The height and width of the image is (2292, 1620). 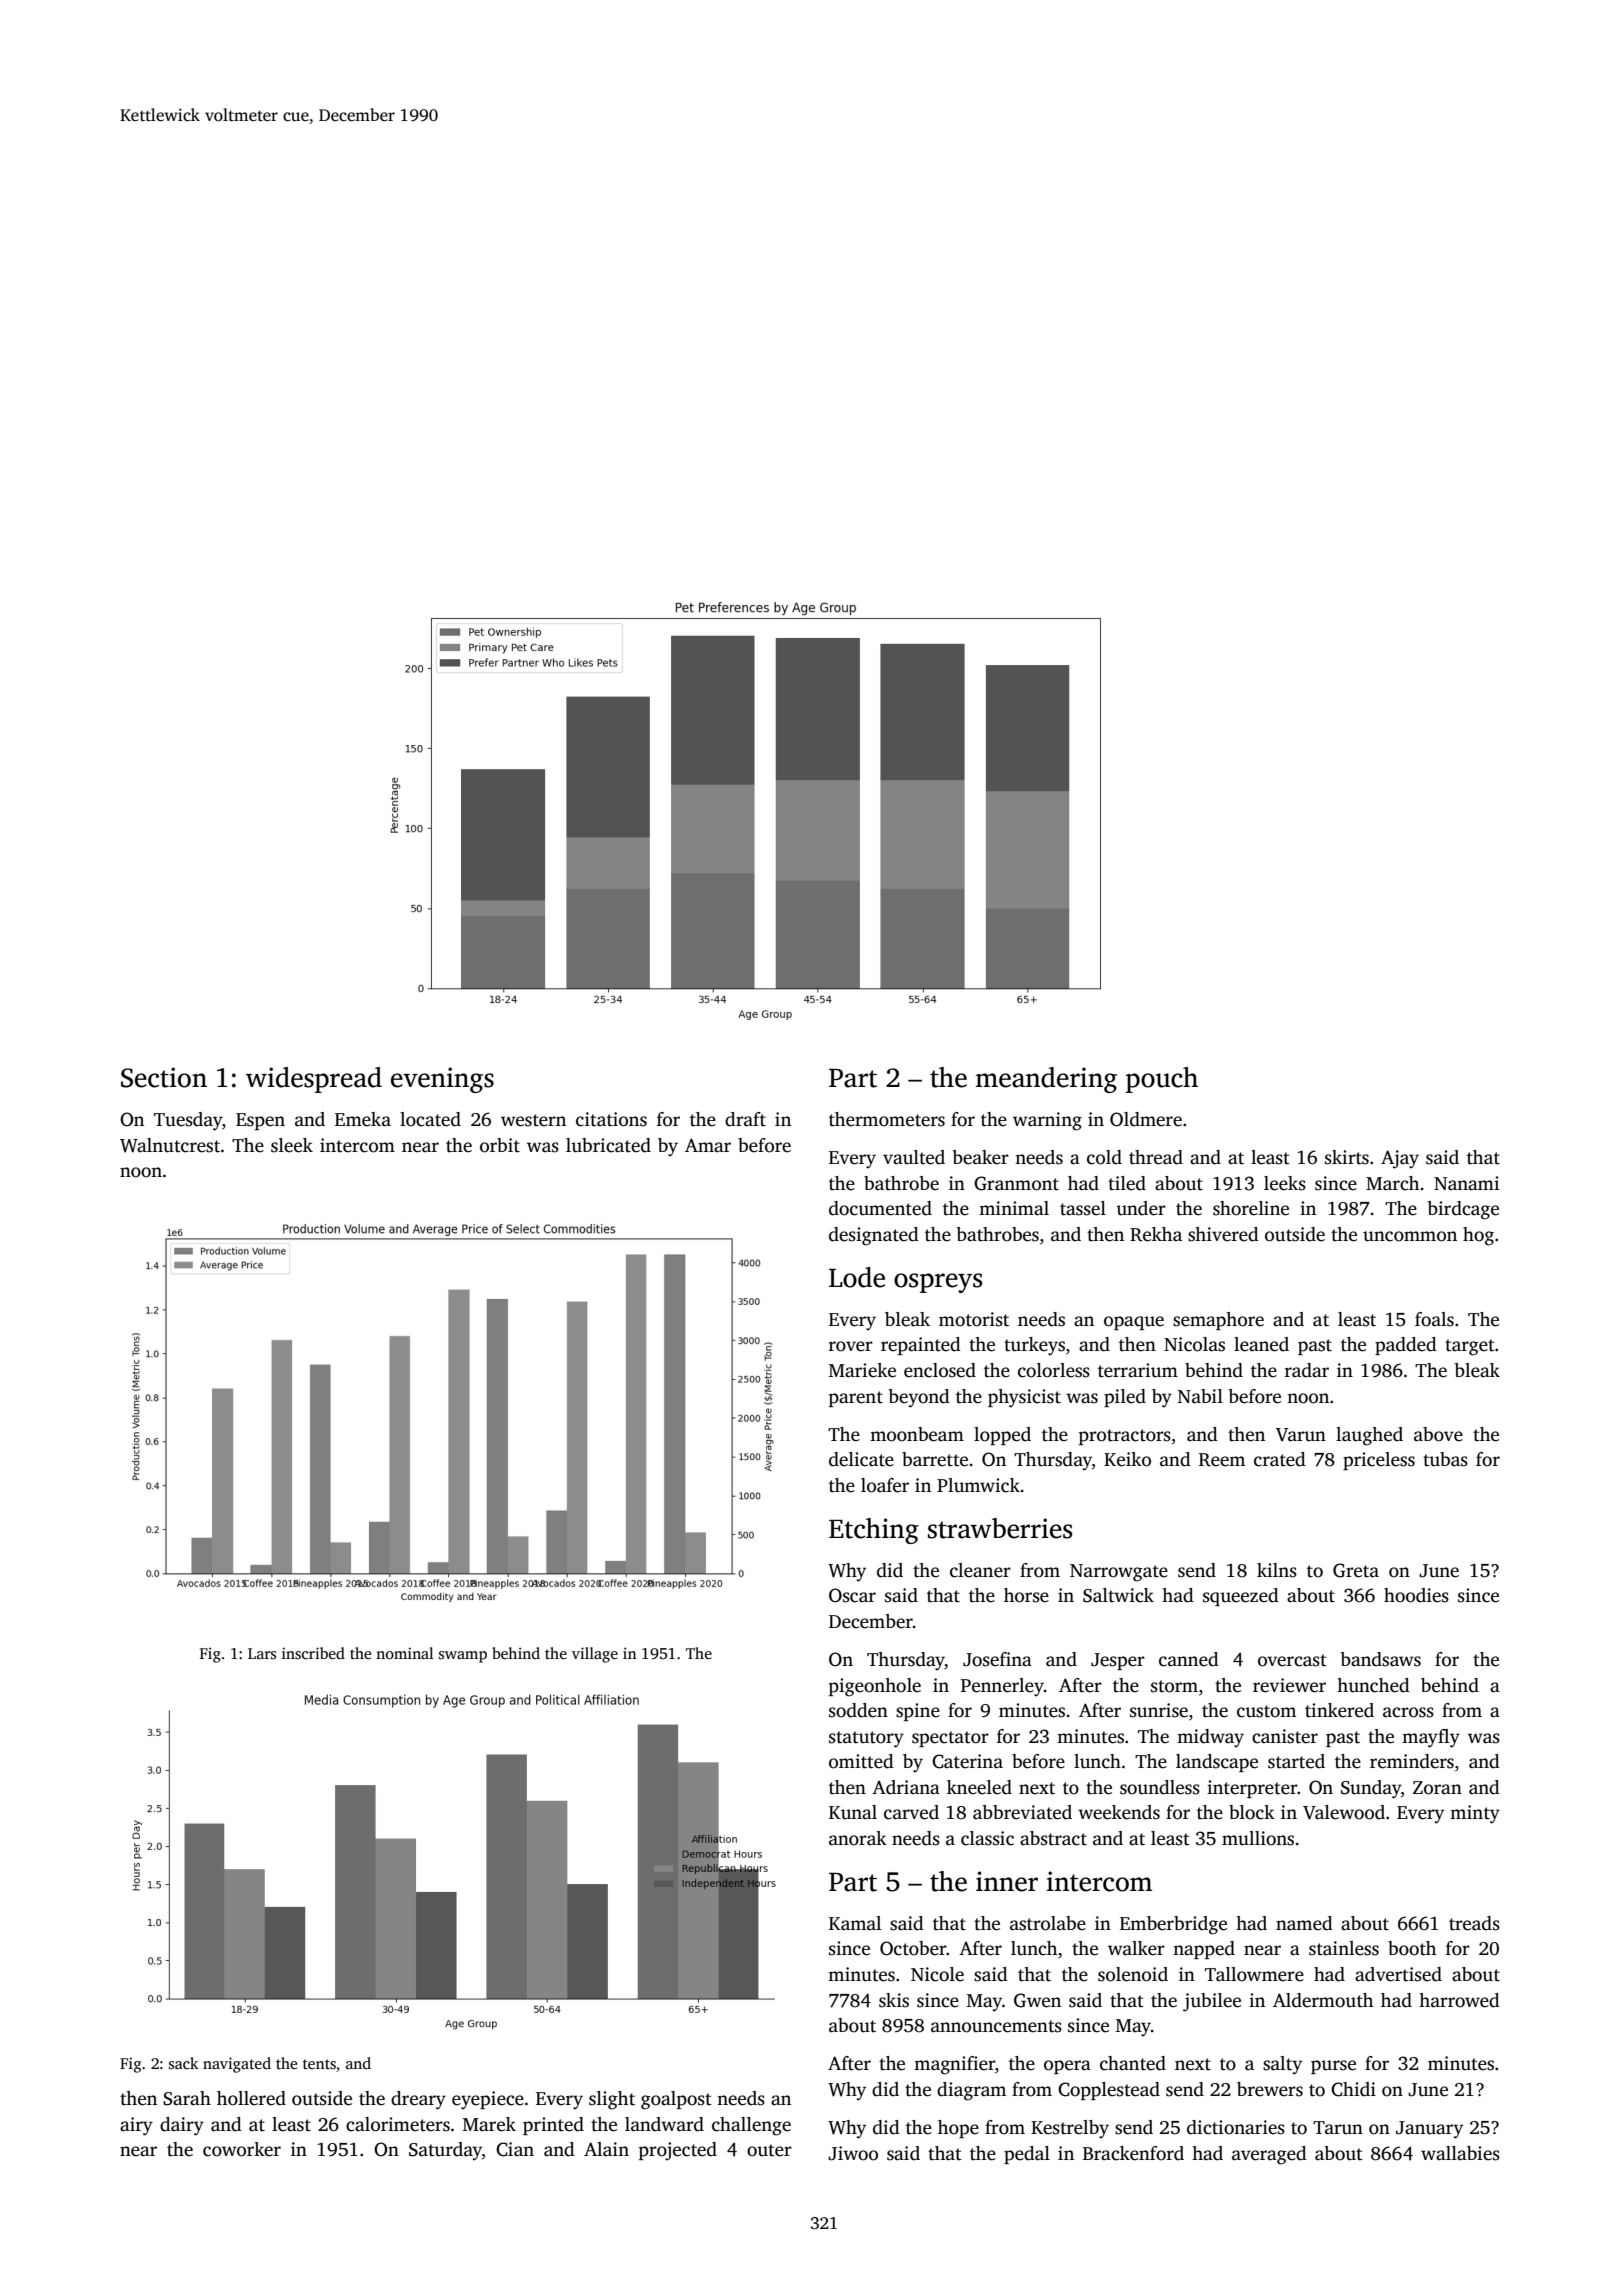 What do you see at coordinates (1173, 1925) in the image?
I see `Emberbridge` at bounding box center [1173, 1925].
